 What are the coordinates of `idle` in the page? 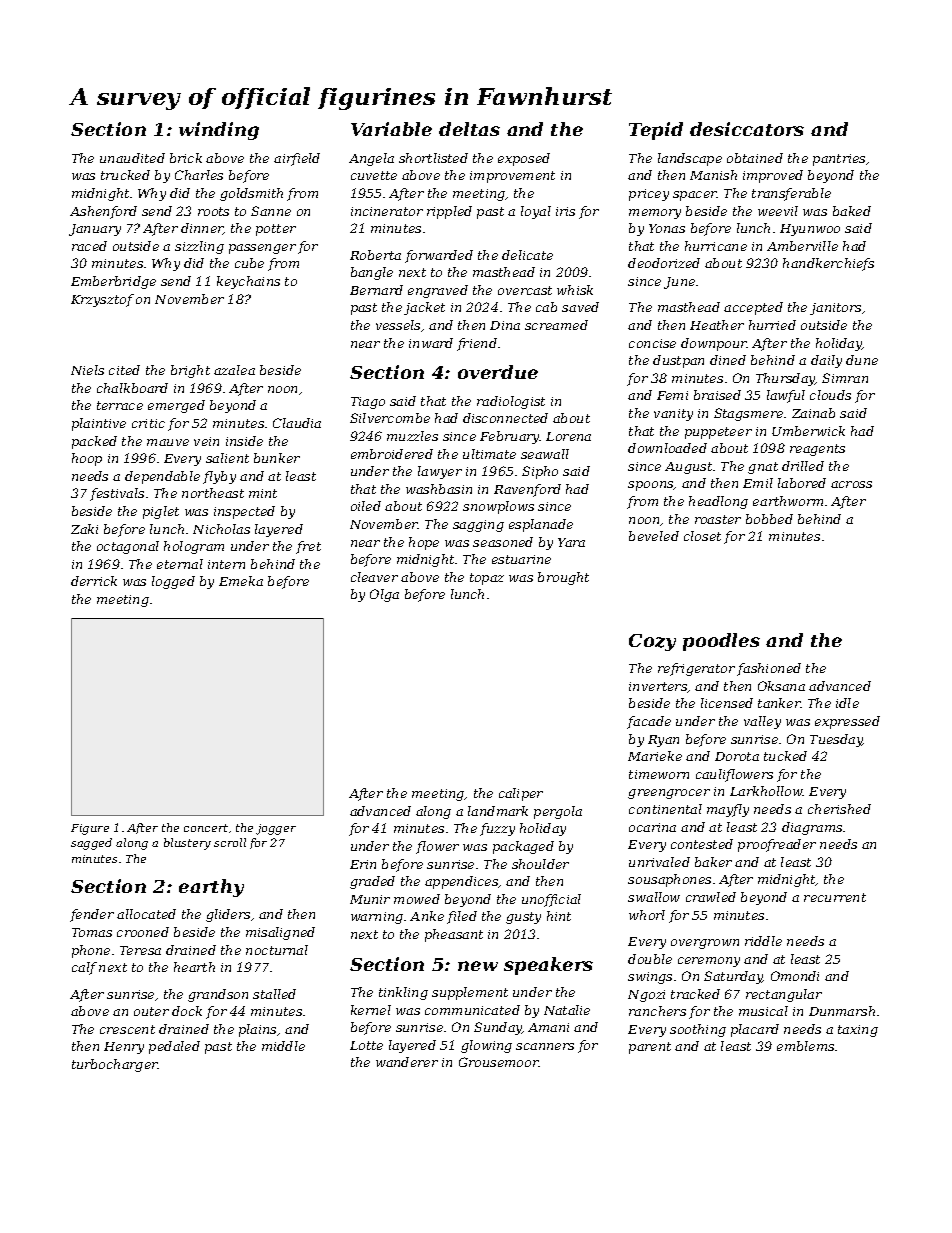 It's located at (847, 703).
